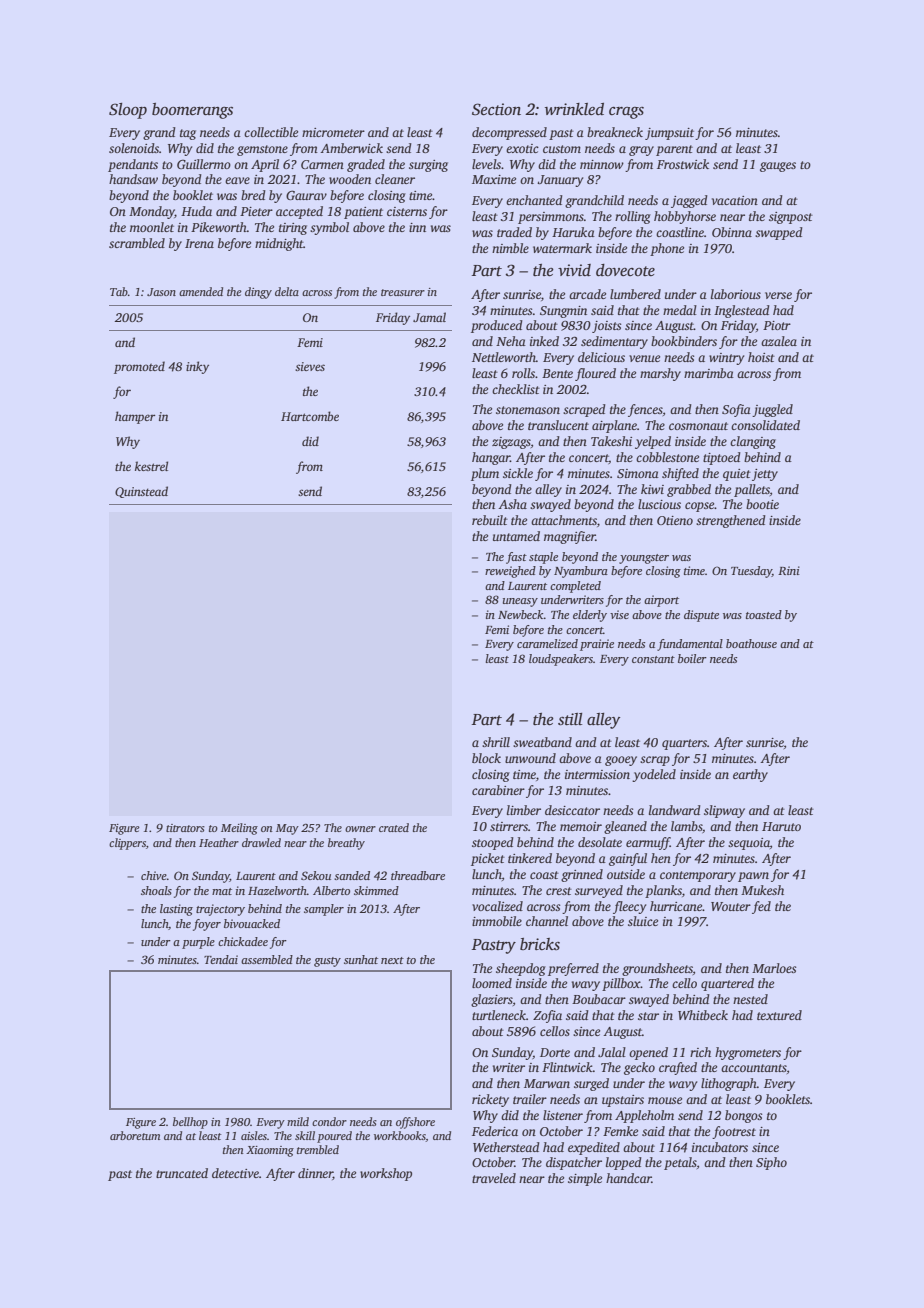  I want to click on hobbyhorse, so click(685, 217).
